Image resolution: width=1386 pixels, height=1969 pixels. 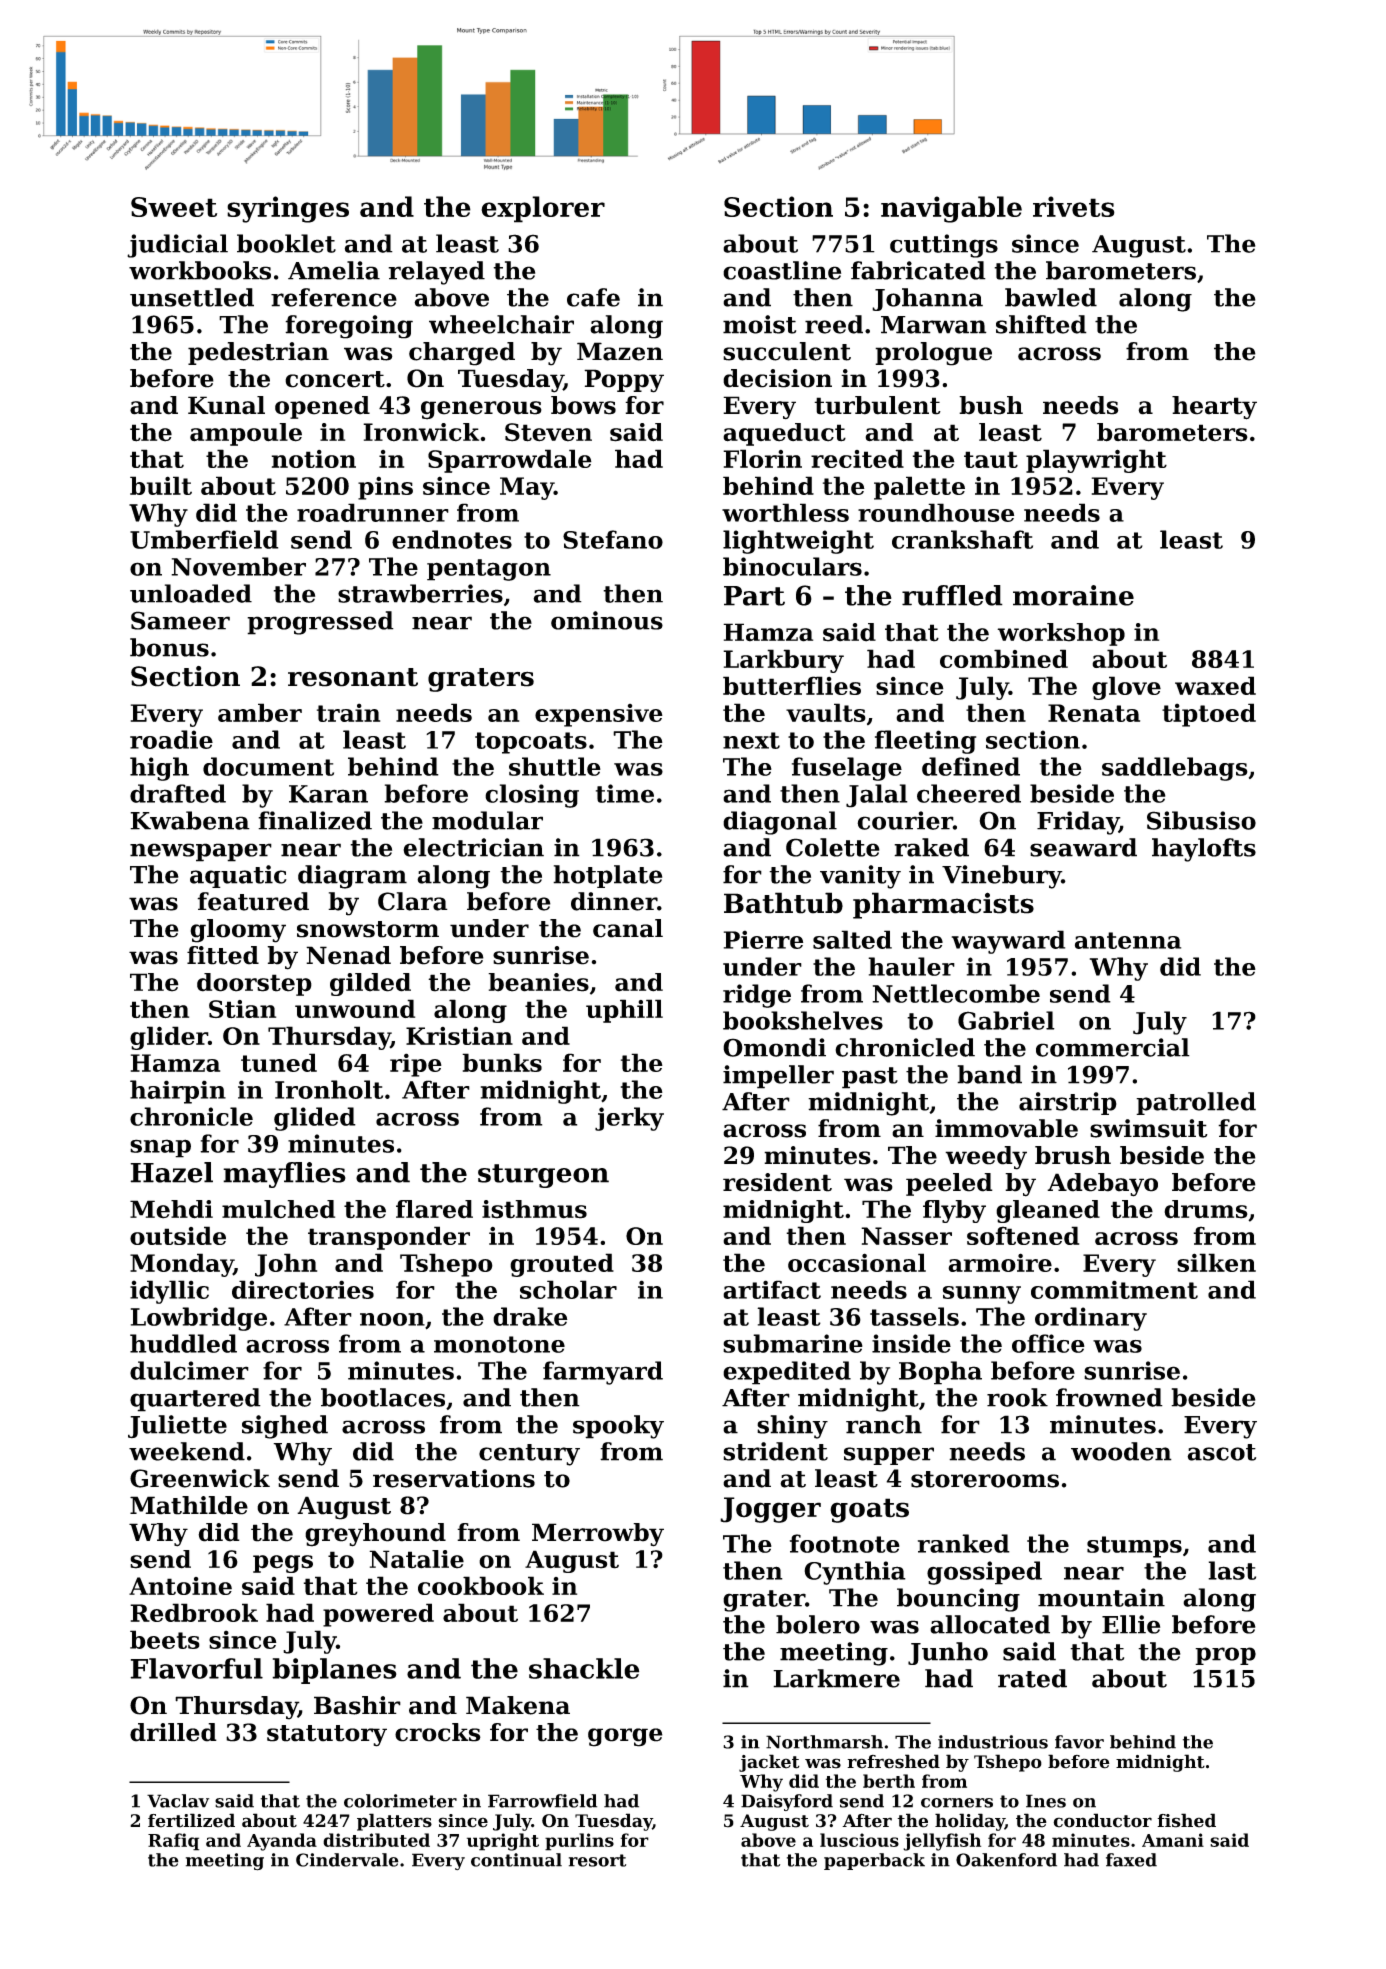 I want to click on navigable, so click(x=951, y=209).
